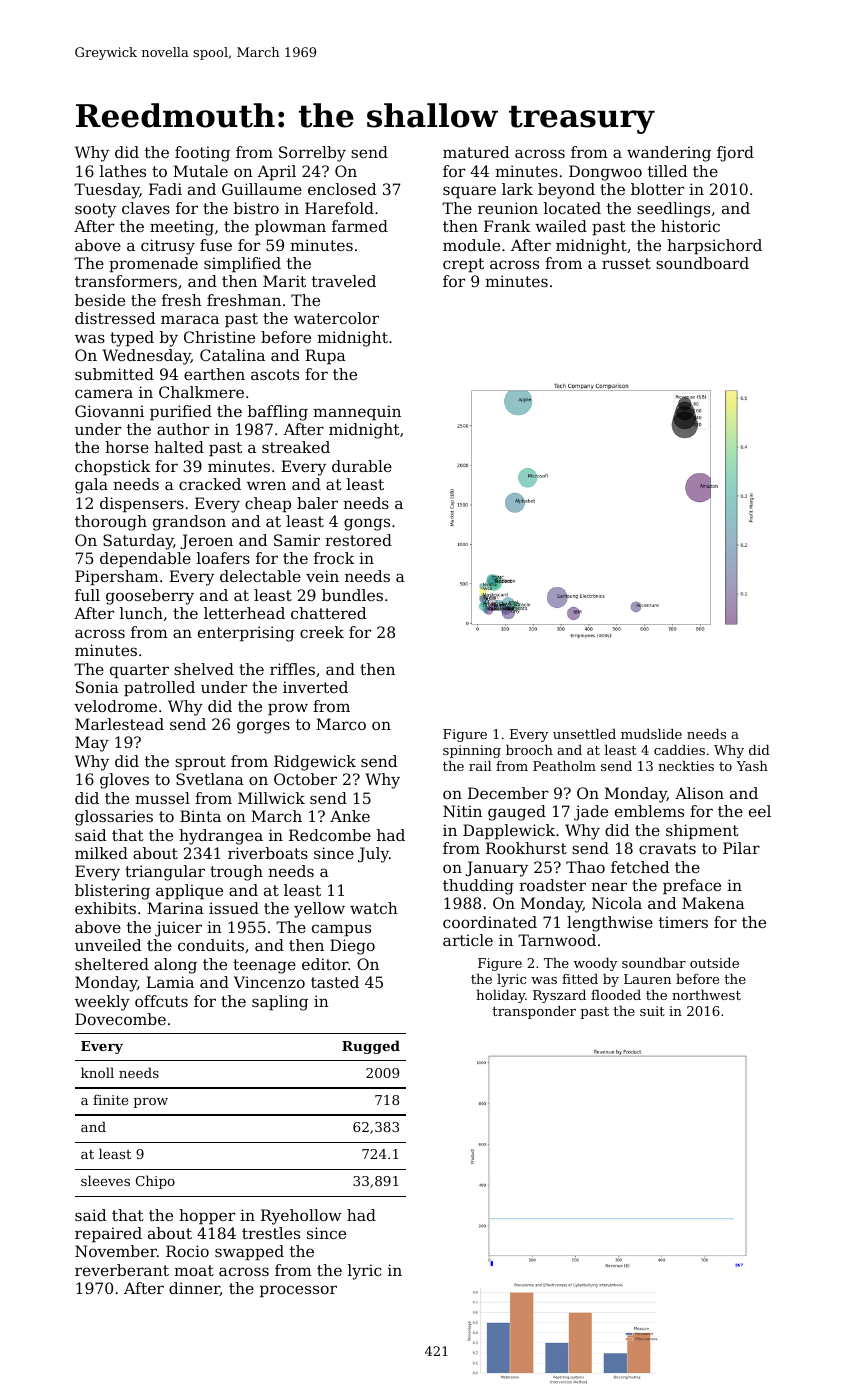 This screenshot has height=1400, width=849. What do you see at coordinates (123, 171) in the screenshot?
I see `lathes` at bounding box center [123, 171].
